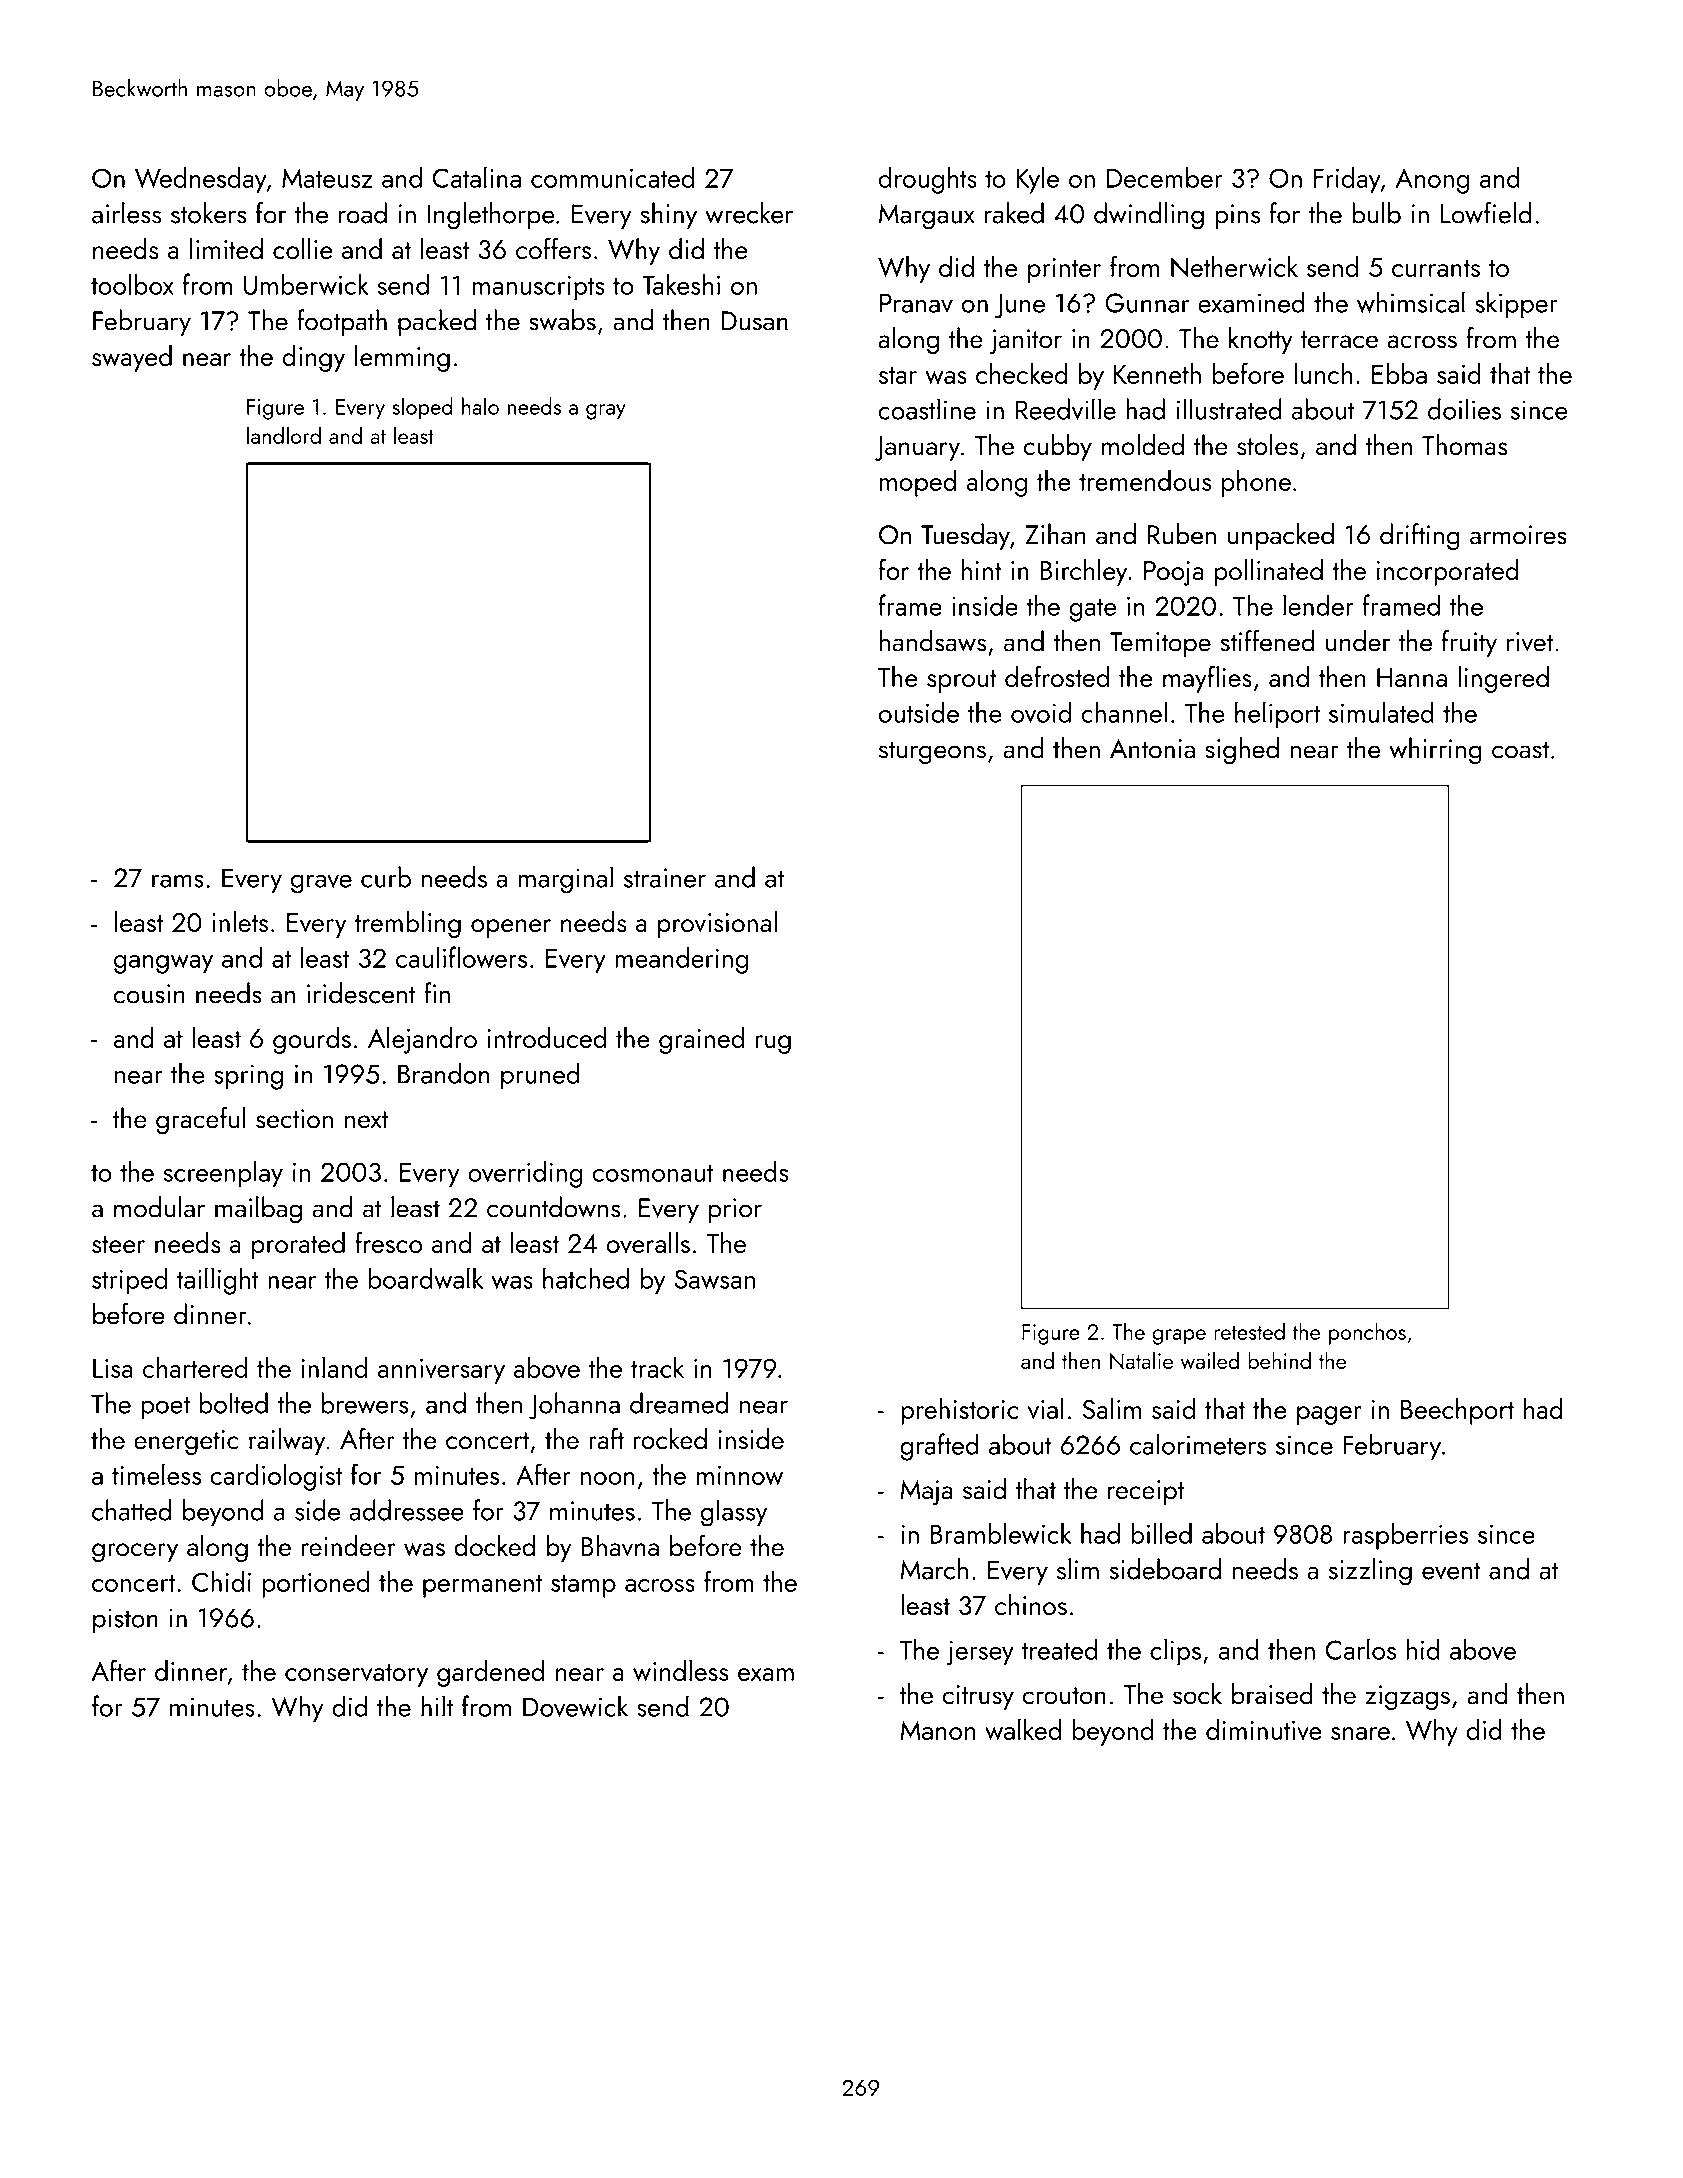 This screenshot has height=2178, width=1683. What do you see at coordinates (437, 1706) in the screenshot?
I see `hilt` at bounding box center [437, 1706].
